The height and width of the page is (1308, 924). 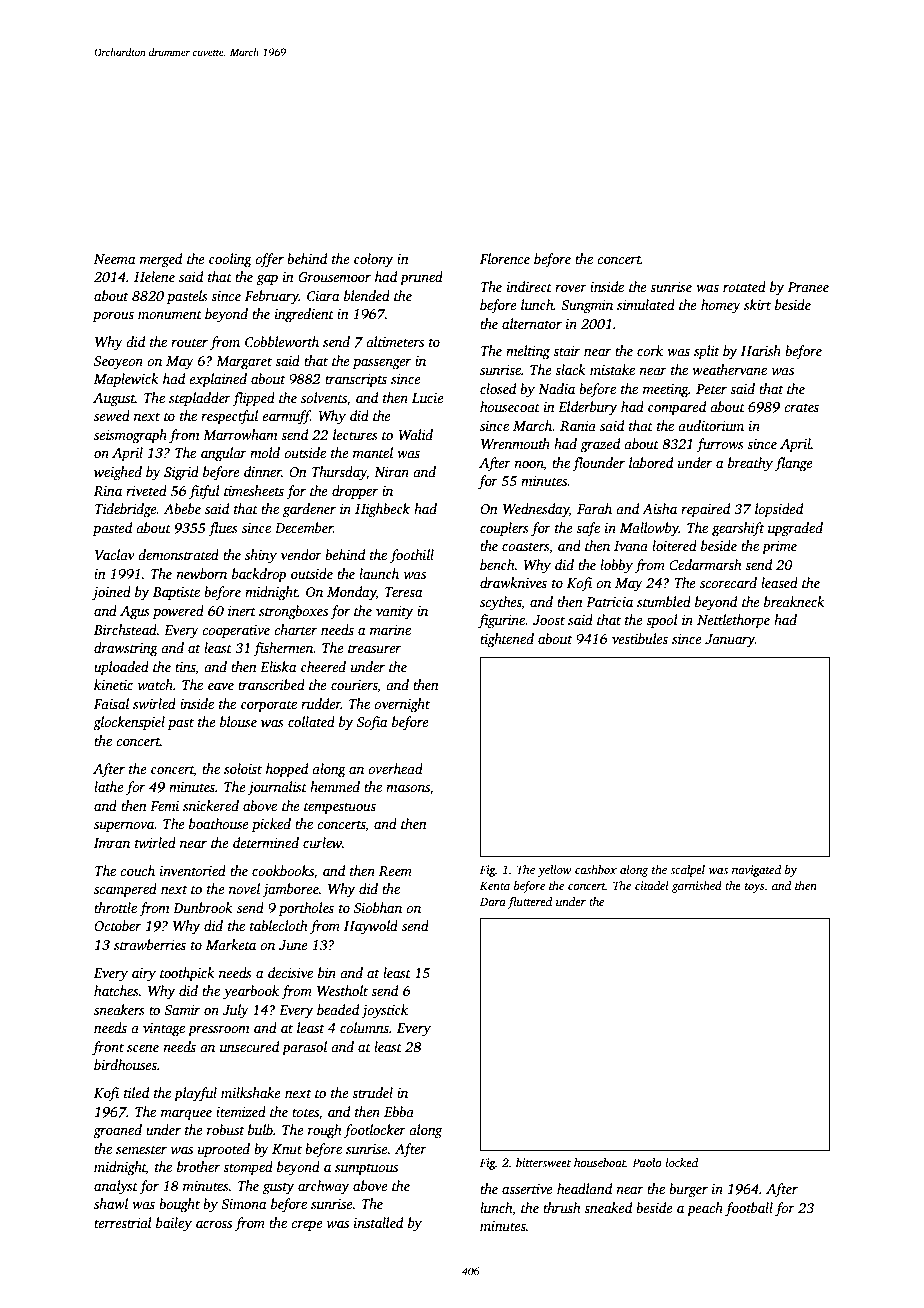 What do you see at coordinates (115, 554) in the page?
I see `Vaclav` at bounding box center [115, 554].
